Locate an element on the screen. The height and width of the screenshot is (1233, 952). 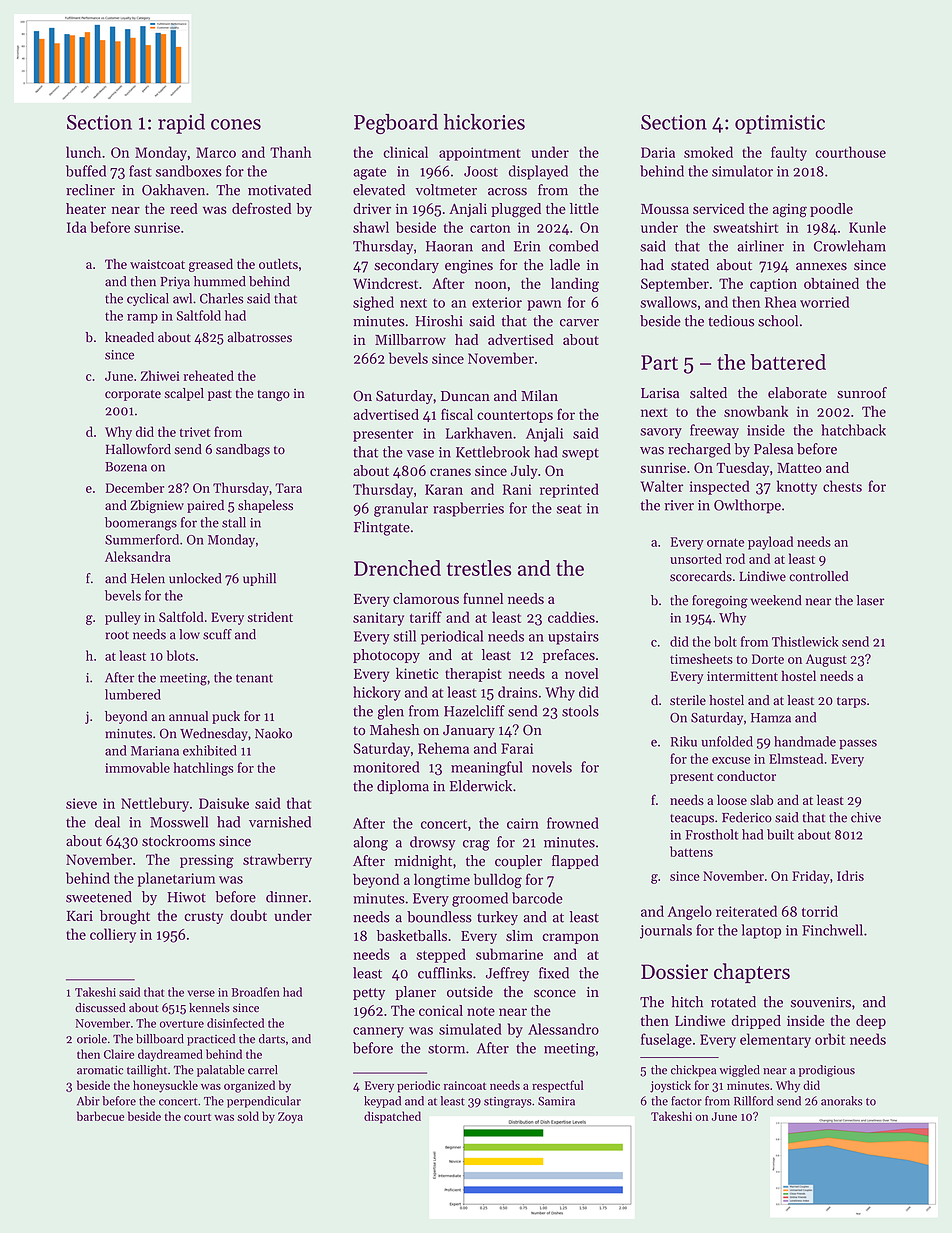
pawn is located at coordinates (544, 305).
